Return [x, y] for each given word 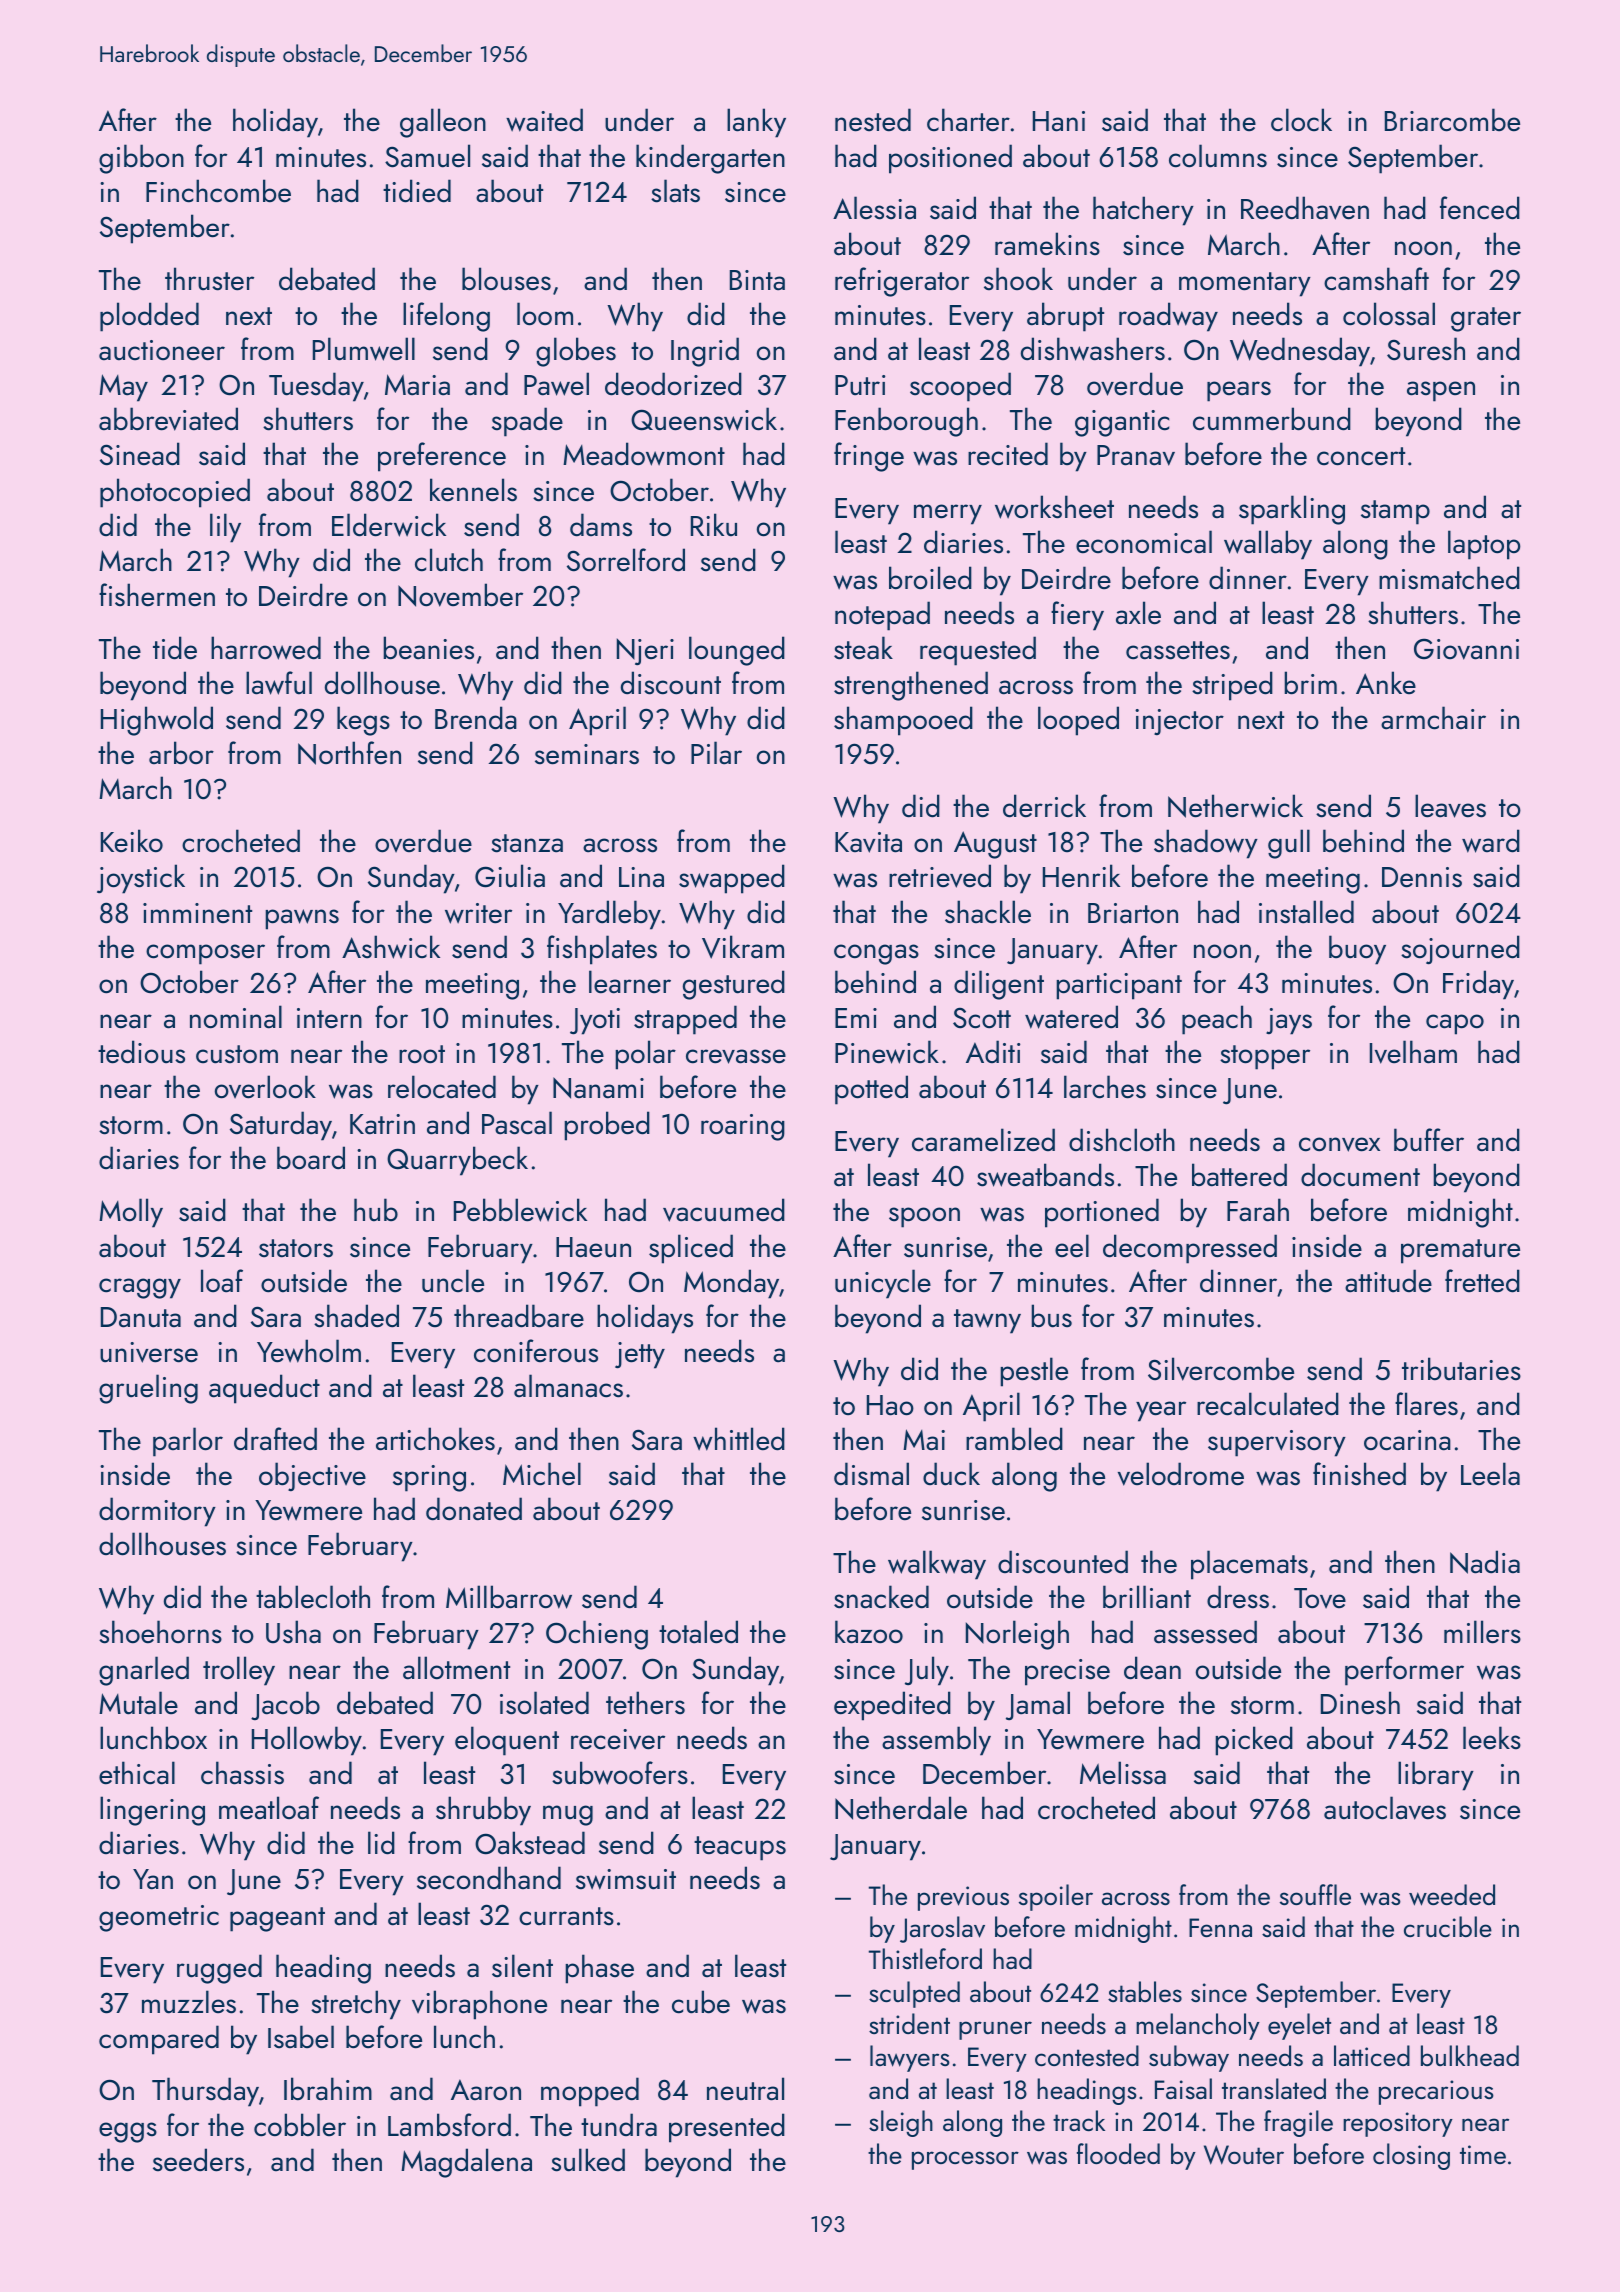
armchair [1433, 718]
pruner [995, 2030]
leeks [1492, 1738]
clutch [449, 560]
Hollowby [307, 1741]
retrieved [940, 876]
